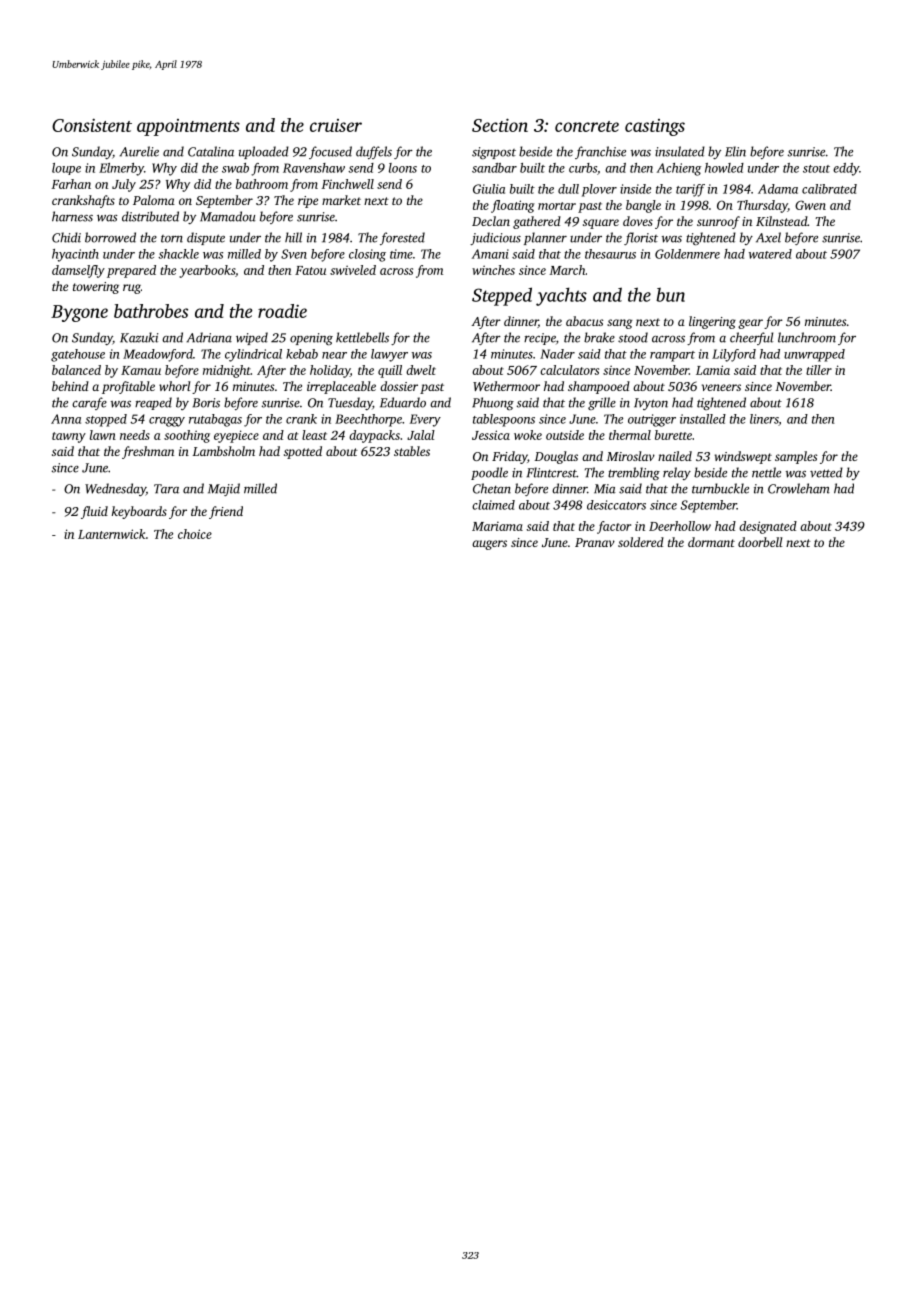  I want to click on uploaded, so click(264, 152).
